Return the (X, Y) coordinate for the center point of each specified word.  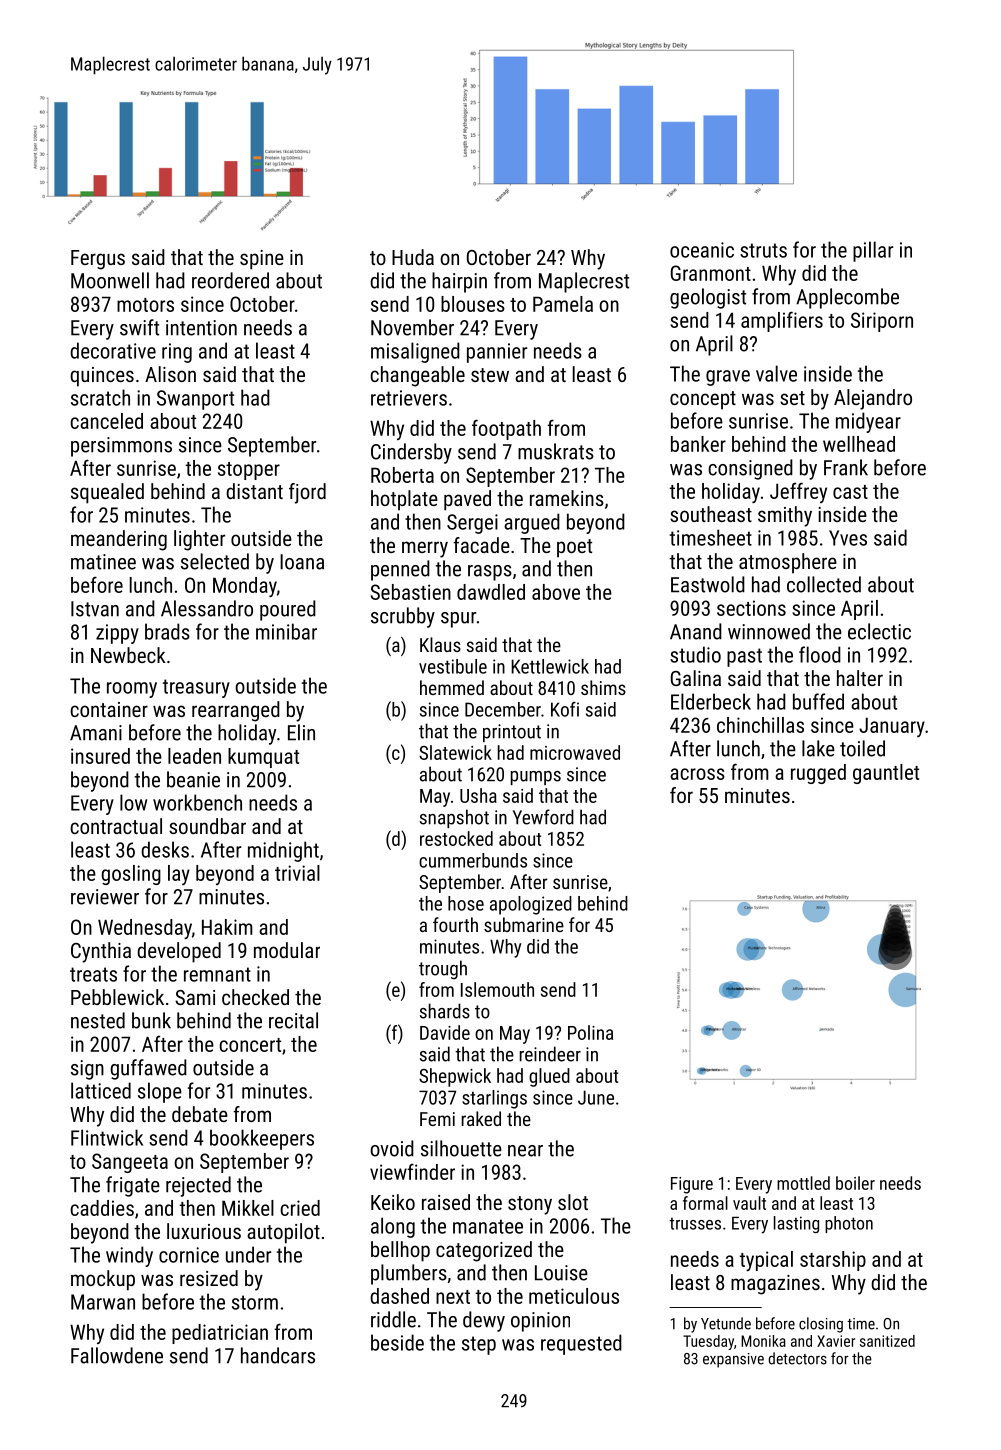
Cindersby (411, 453)
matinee (103, 562)
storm (255, 1302)
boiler (855, 1183)
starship (833, 1261)
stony (530, 1205)
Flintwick (107, 1137)
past (744, 657)
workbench (197, 802)
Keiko (393, 1202)
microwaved (575, 752)
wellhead (859, 444)
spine (262, 260)
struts (763, 250)
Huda (413, 257)
